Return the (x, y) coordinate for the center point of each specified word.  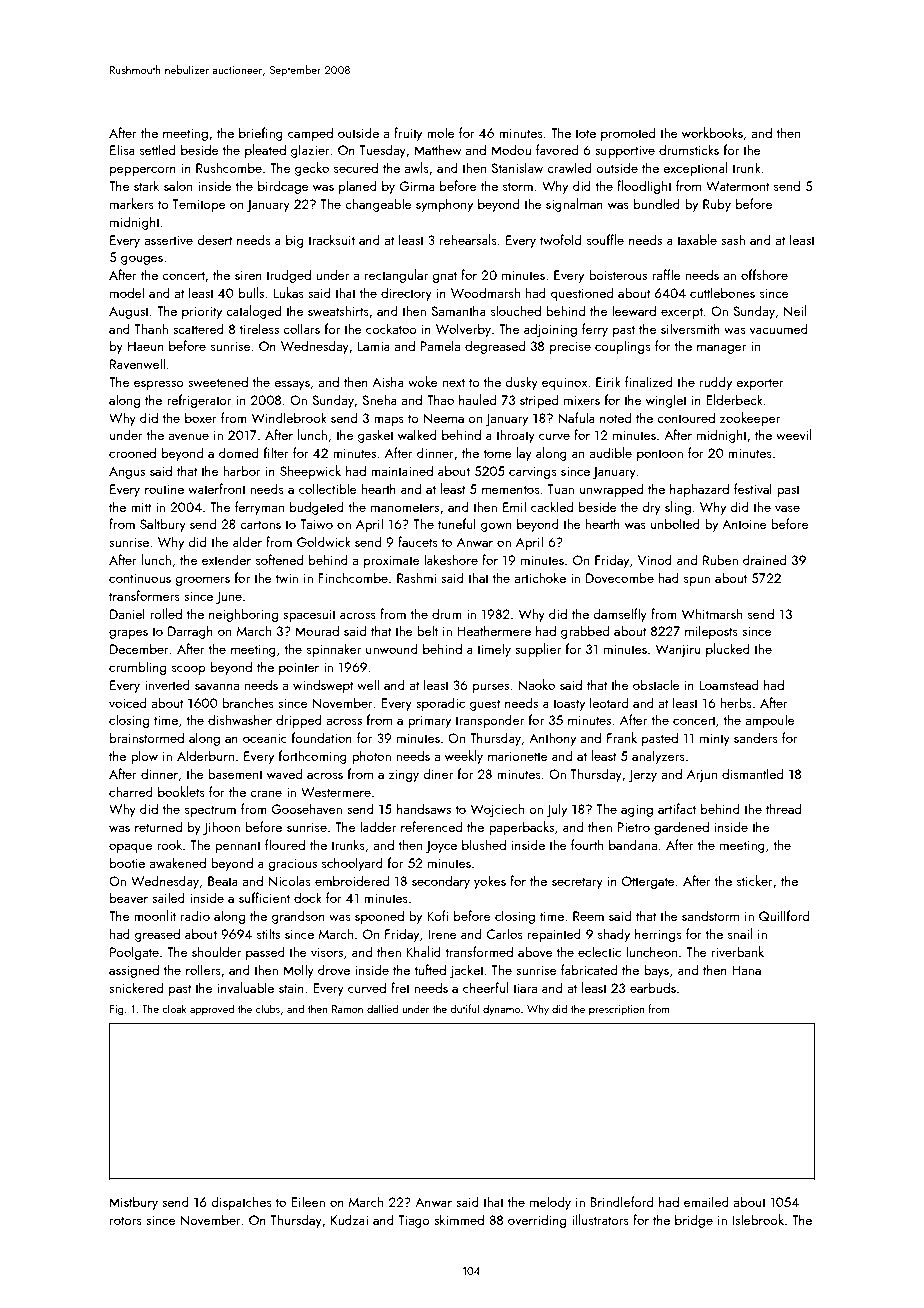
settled (157, 149)
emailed (706, 1201)
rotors (126, 1220)
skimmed (459, 1219)
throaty (515, 436)
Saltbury (163, 525)
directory (406, 294)
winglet (666, 401)
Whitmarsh (711, 613)
